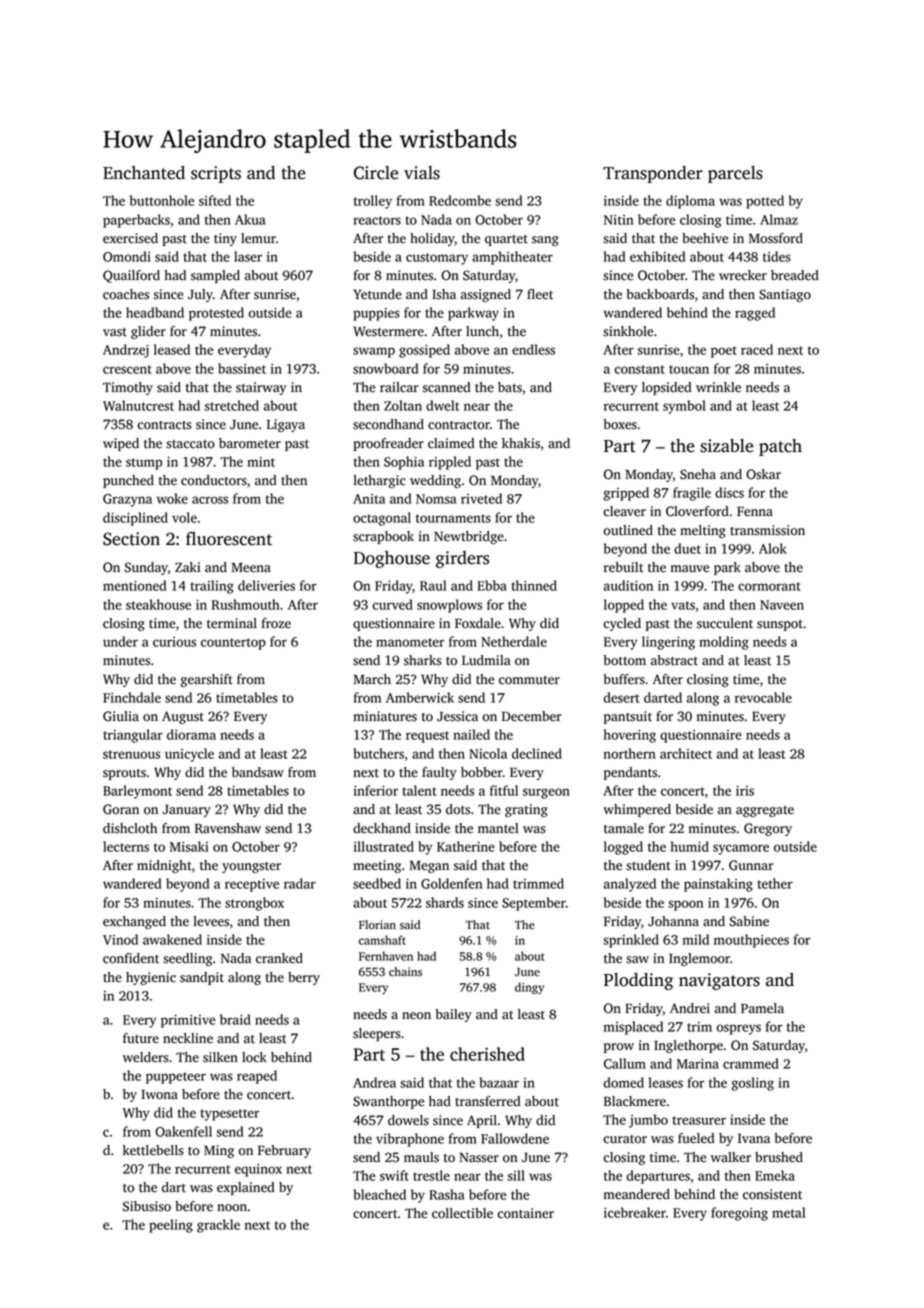  Describe the element at coordinates (373, 202) in the document. I see `trolley` at that location.
